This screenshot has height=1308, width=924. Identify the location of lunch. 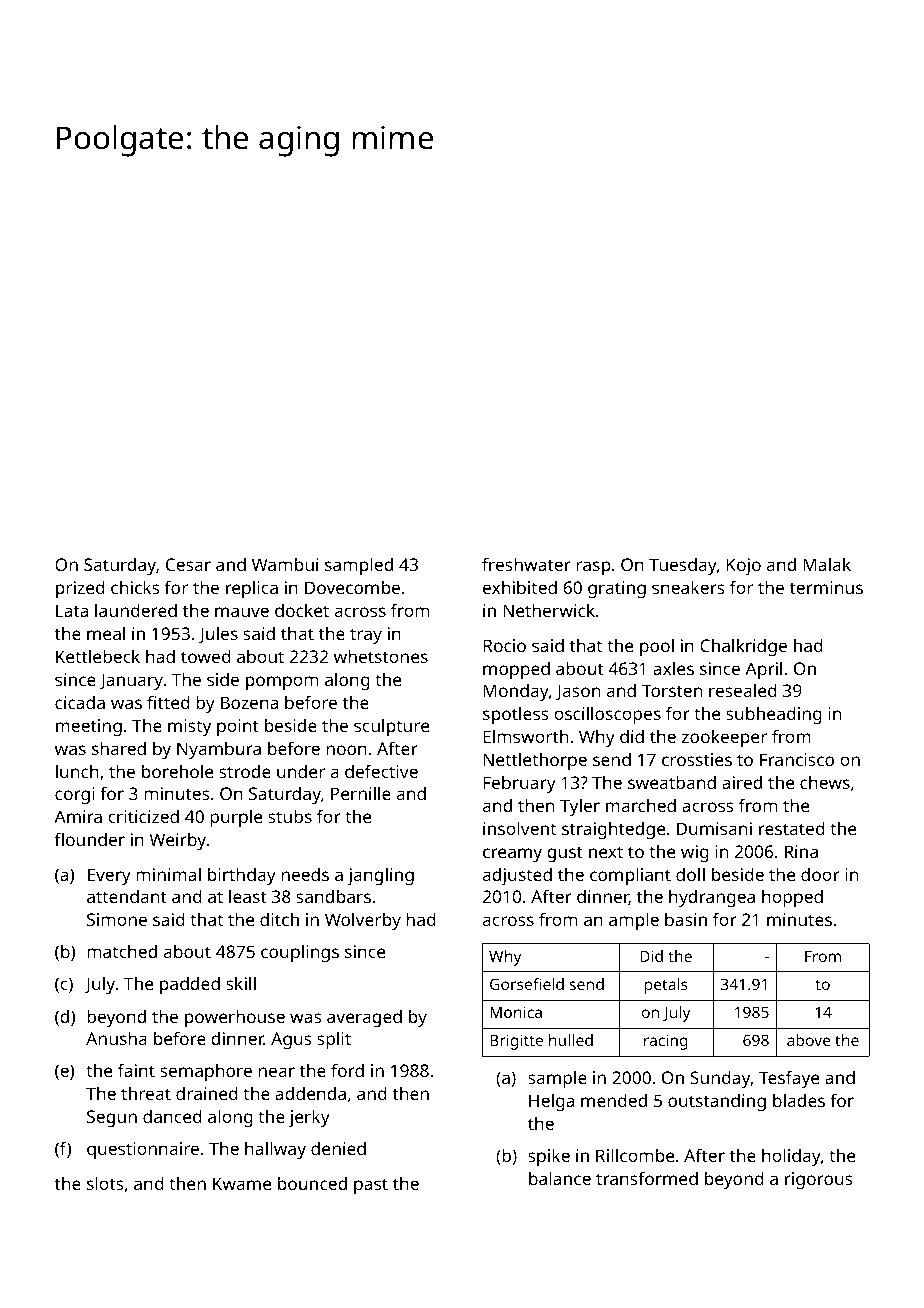
(77, 771).
